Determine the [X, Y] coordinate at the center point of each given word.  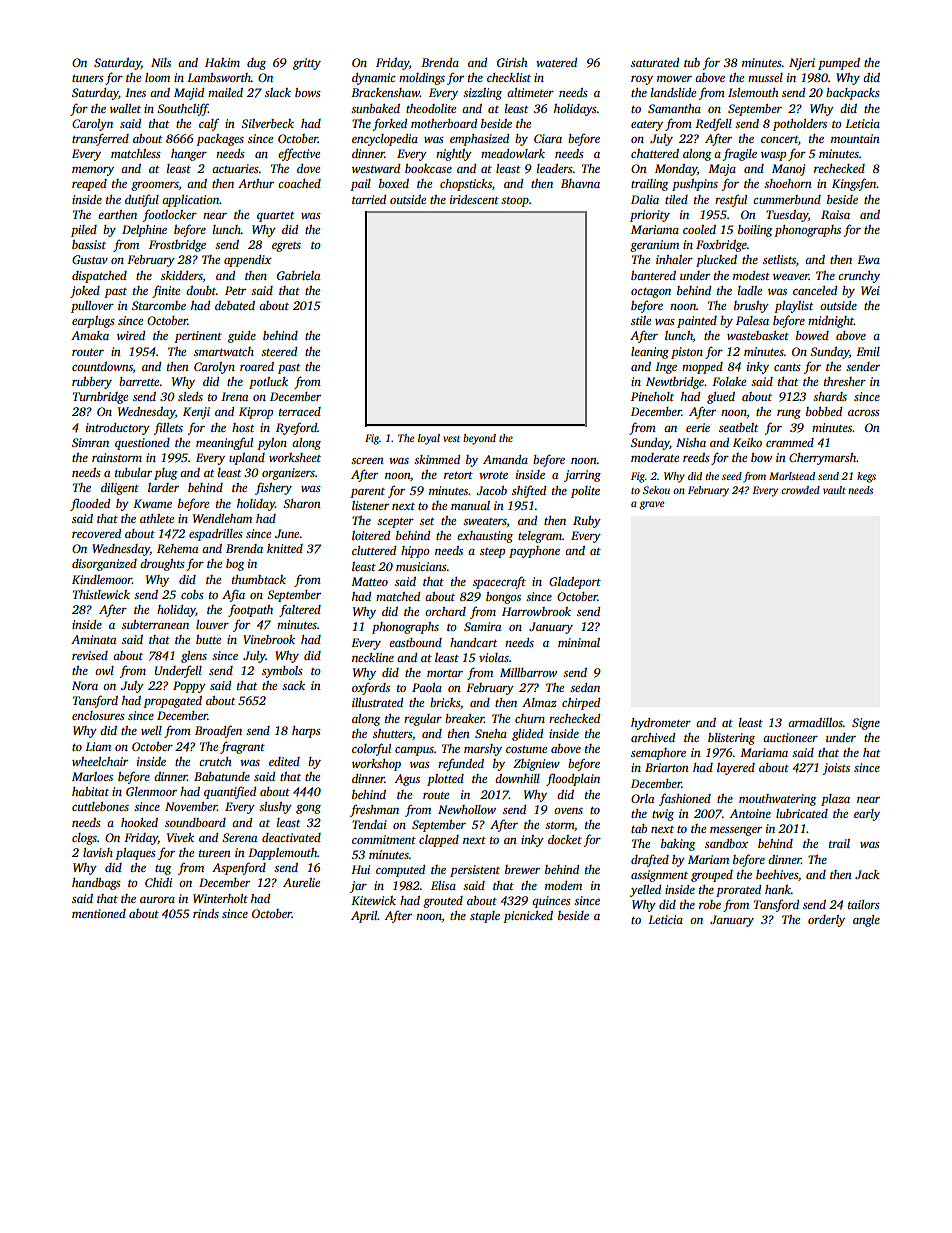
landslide [673, 92]
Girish [512, 62]
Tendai [369, 824]
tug [163, 870]
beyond [479, 439]
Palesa [752, 320]
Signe [866, 724]
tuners [88, 78]
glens [194, 657]
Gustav [90, 259]
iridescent [474, 199]
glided [527, 735]
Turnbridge [100, 398]
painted [697, 322]
